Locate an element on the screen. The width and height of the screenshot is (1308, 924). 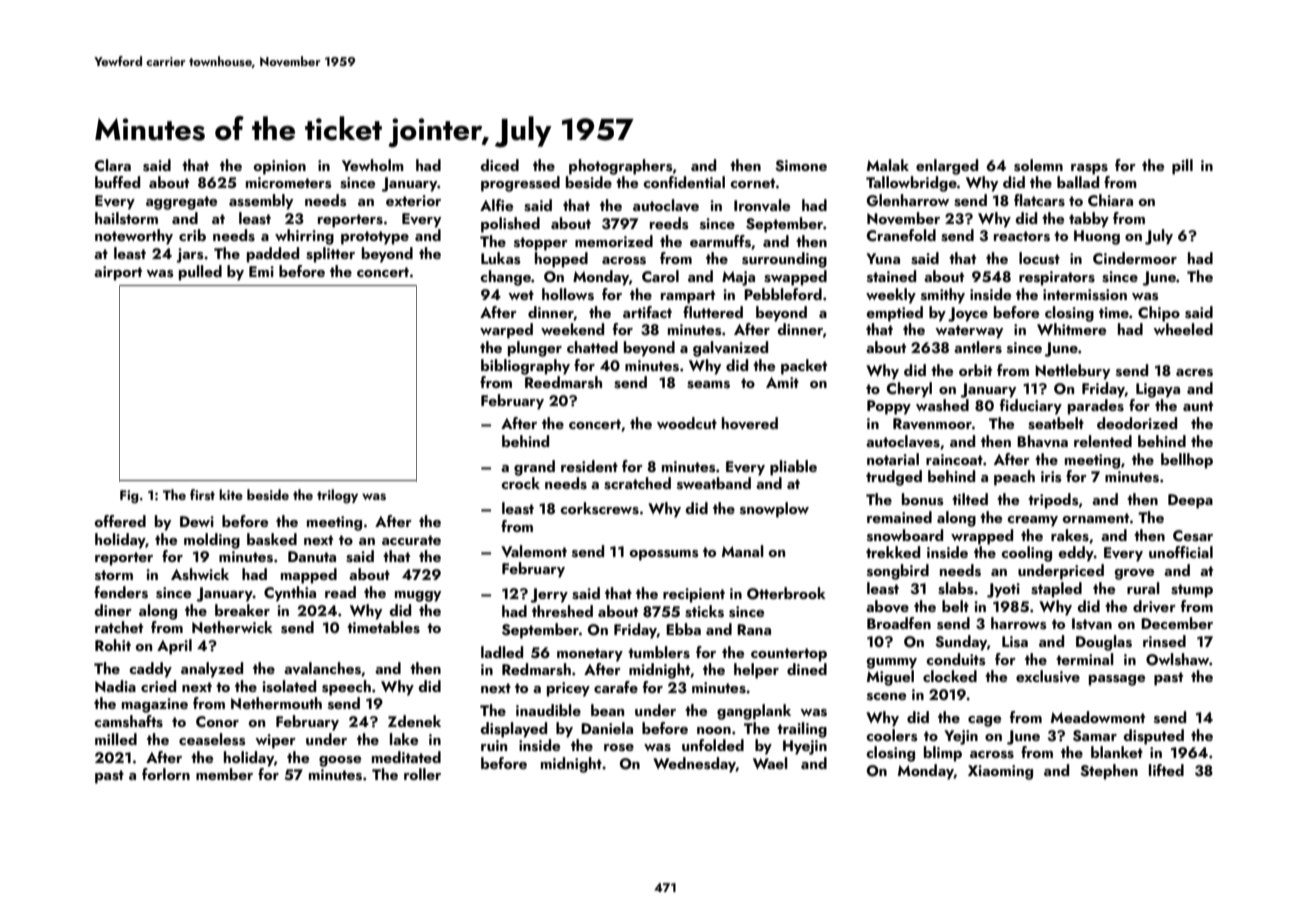
bibliography is located at coordinates (525, 367).
